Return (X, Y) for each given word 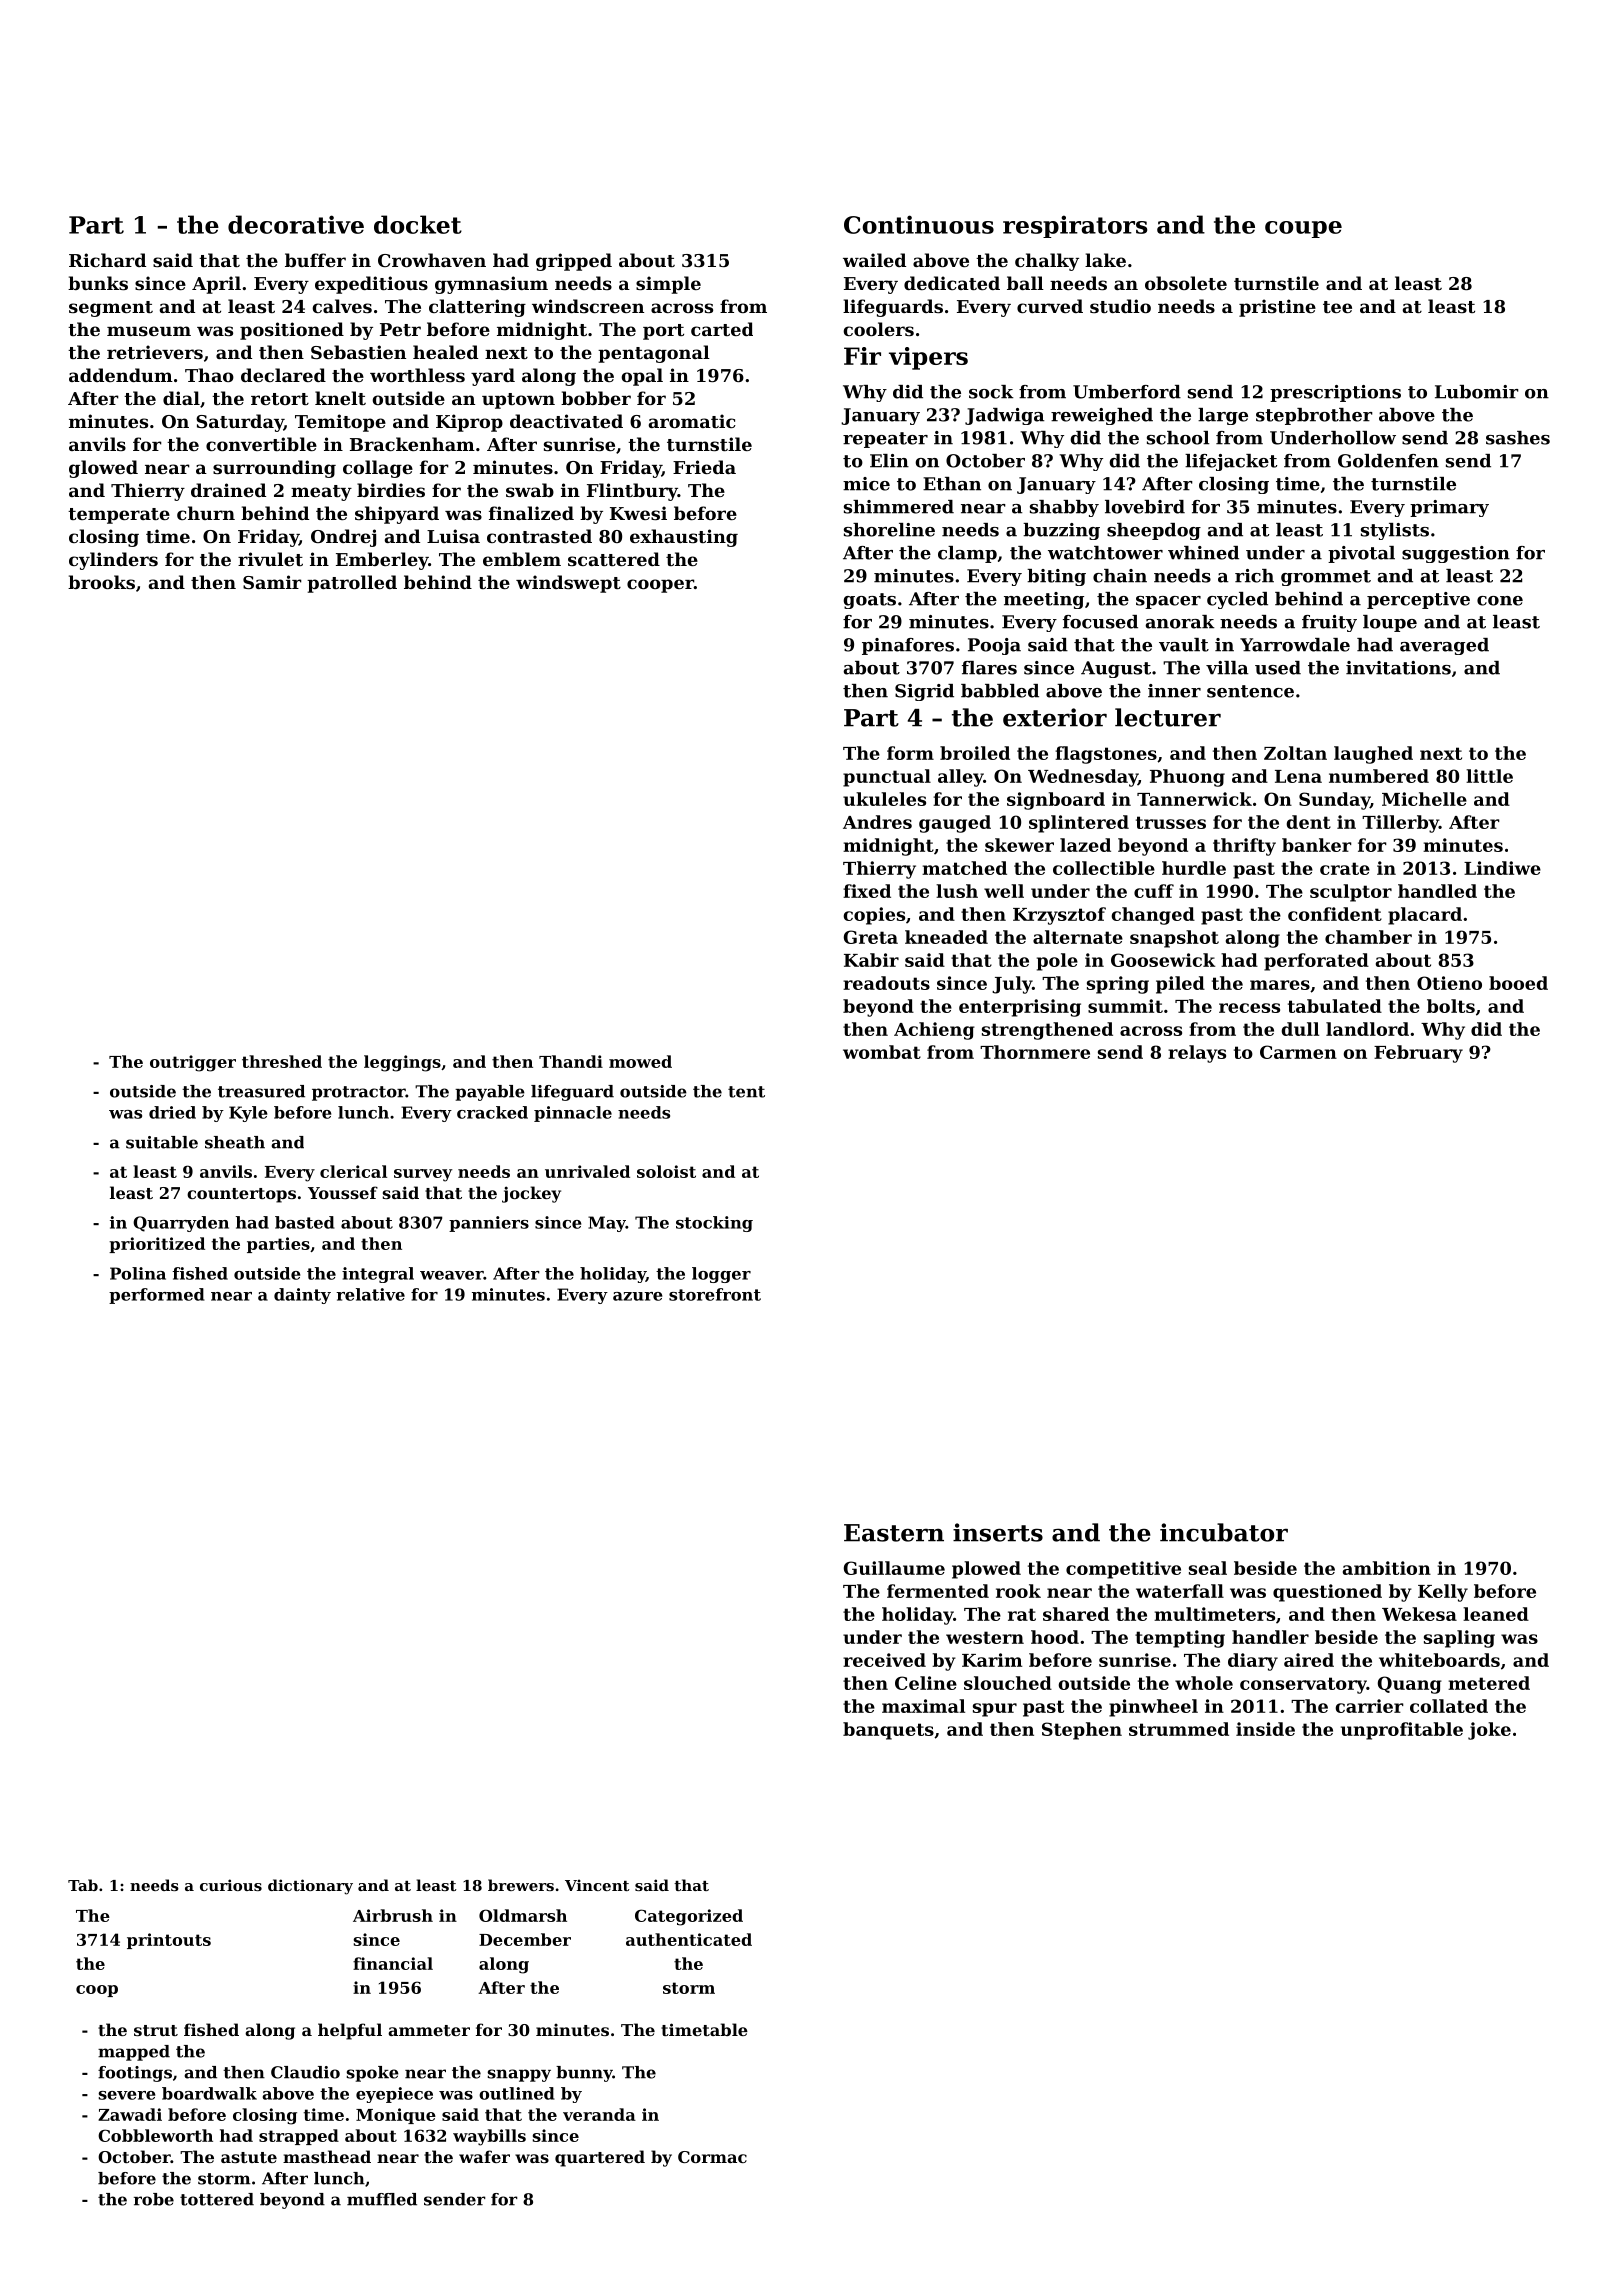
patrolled (352, 584)
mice (866, 484)
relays (1197, 1054)
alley (960, 778)
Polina (138, 1273)
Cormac (712, 2157)
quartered (600, 2158)
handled (1437, 891)
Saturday (240, 423)
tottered (217, 2199)
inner (1174, 691)
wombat (882, 1052)
